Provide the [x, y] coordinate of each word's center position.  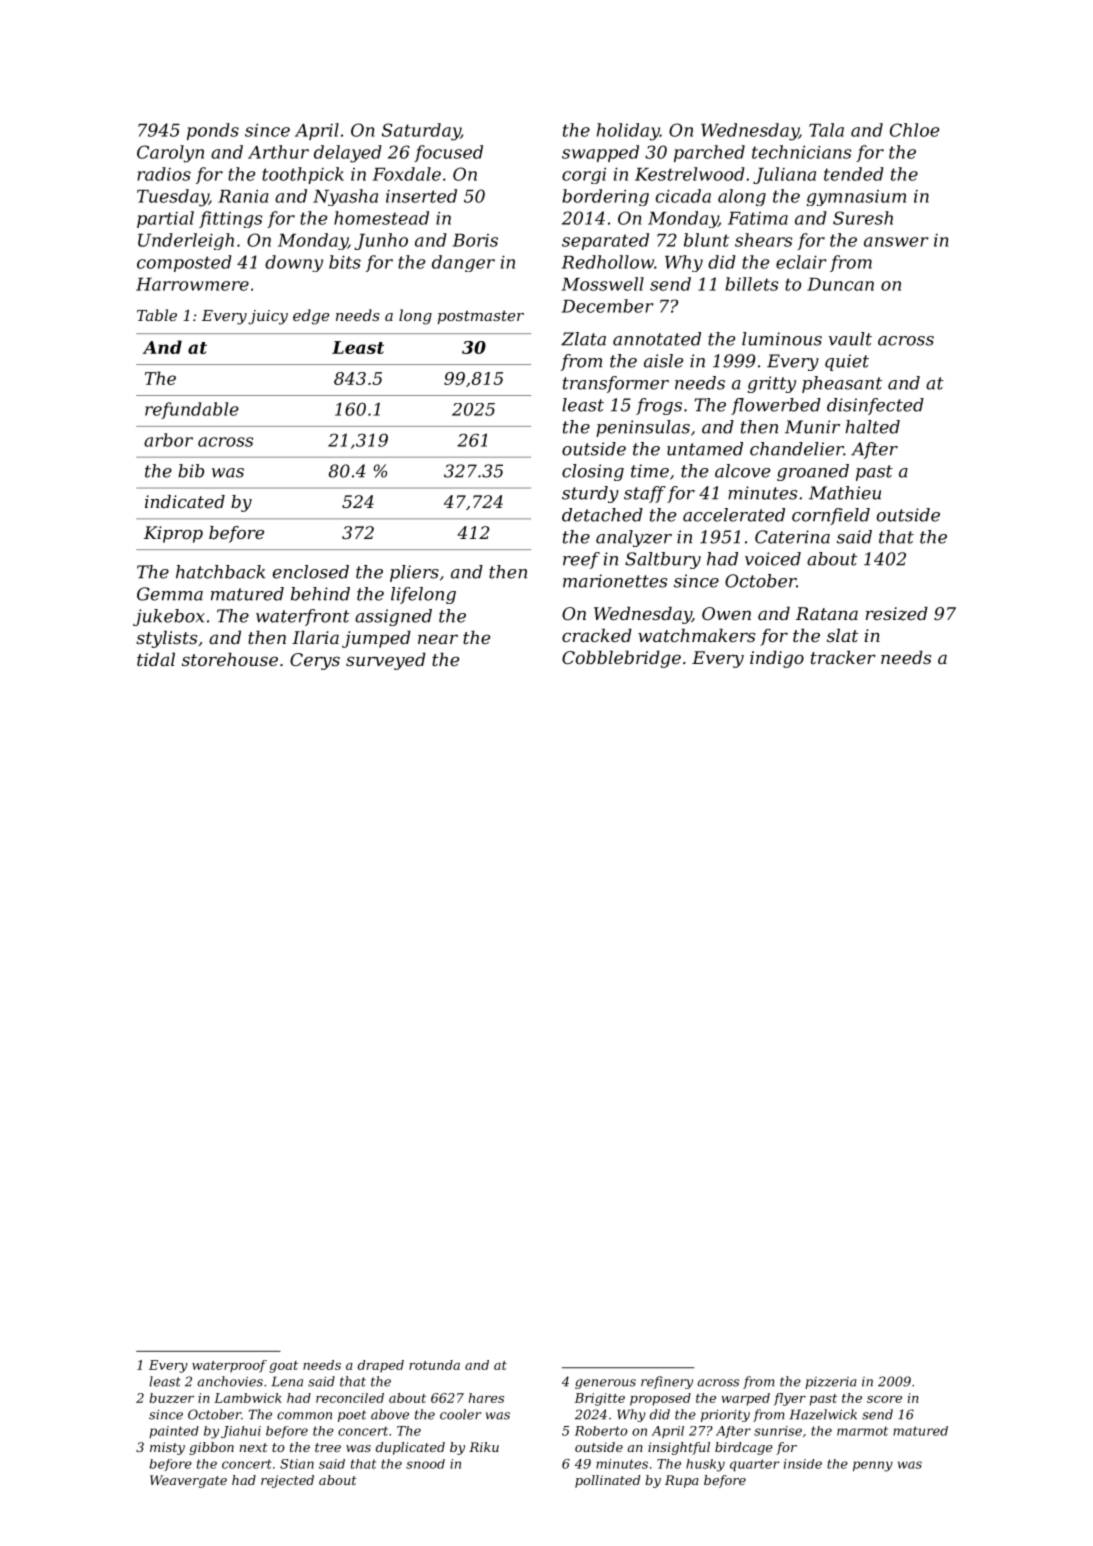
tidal [156, 659]
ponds [213, 131]
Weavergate [188, 1481]
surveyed [386, 661]
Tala [826, 130]
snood [425, 1464]
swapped [600, 153]
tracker [843, 657]
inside [803, 1464]
